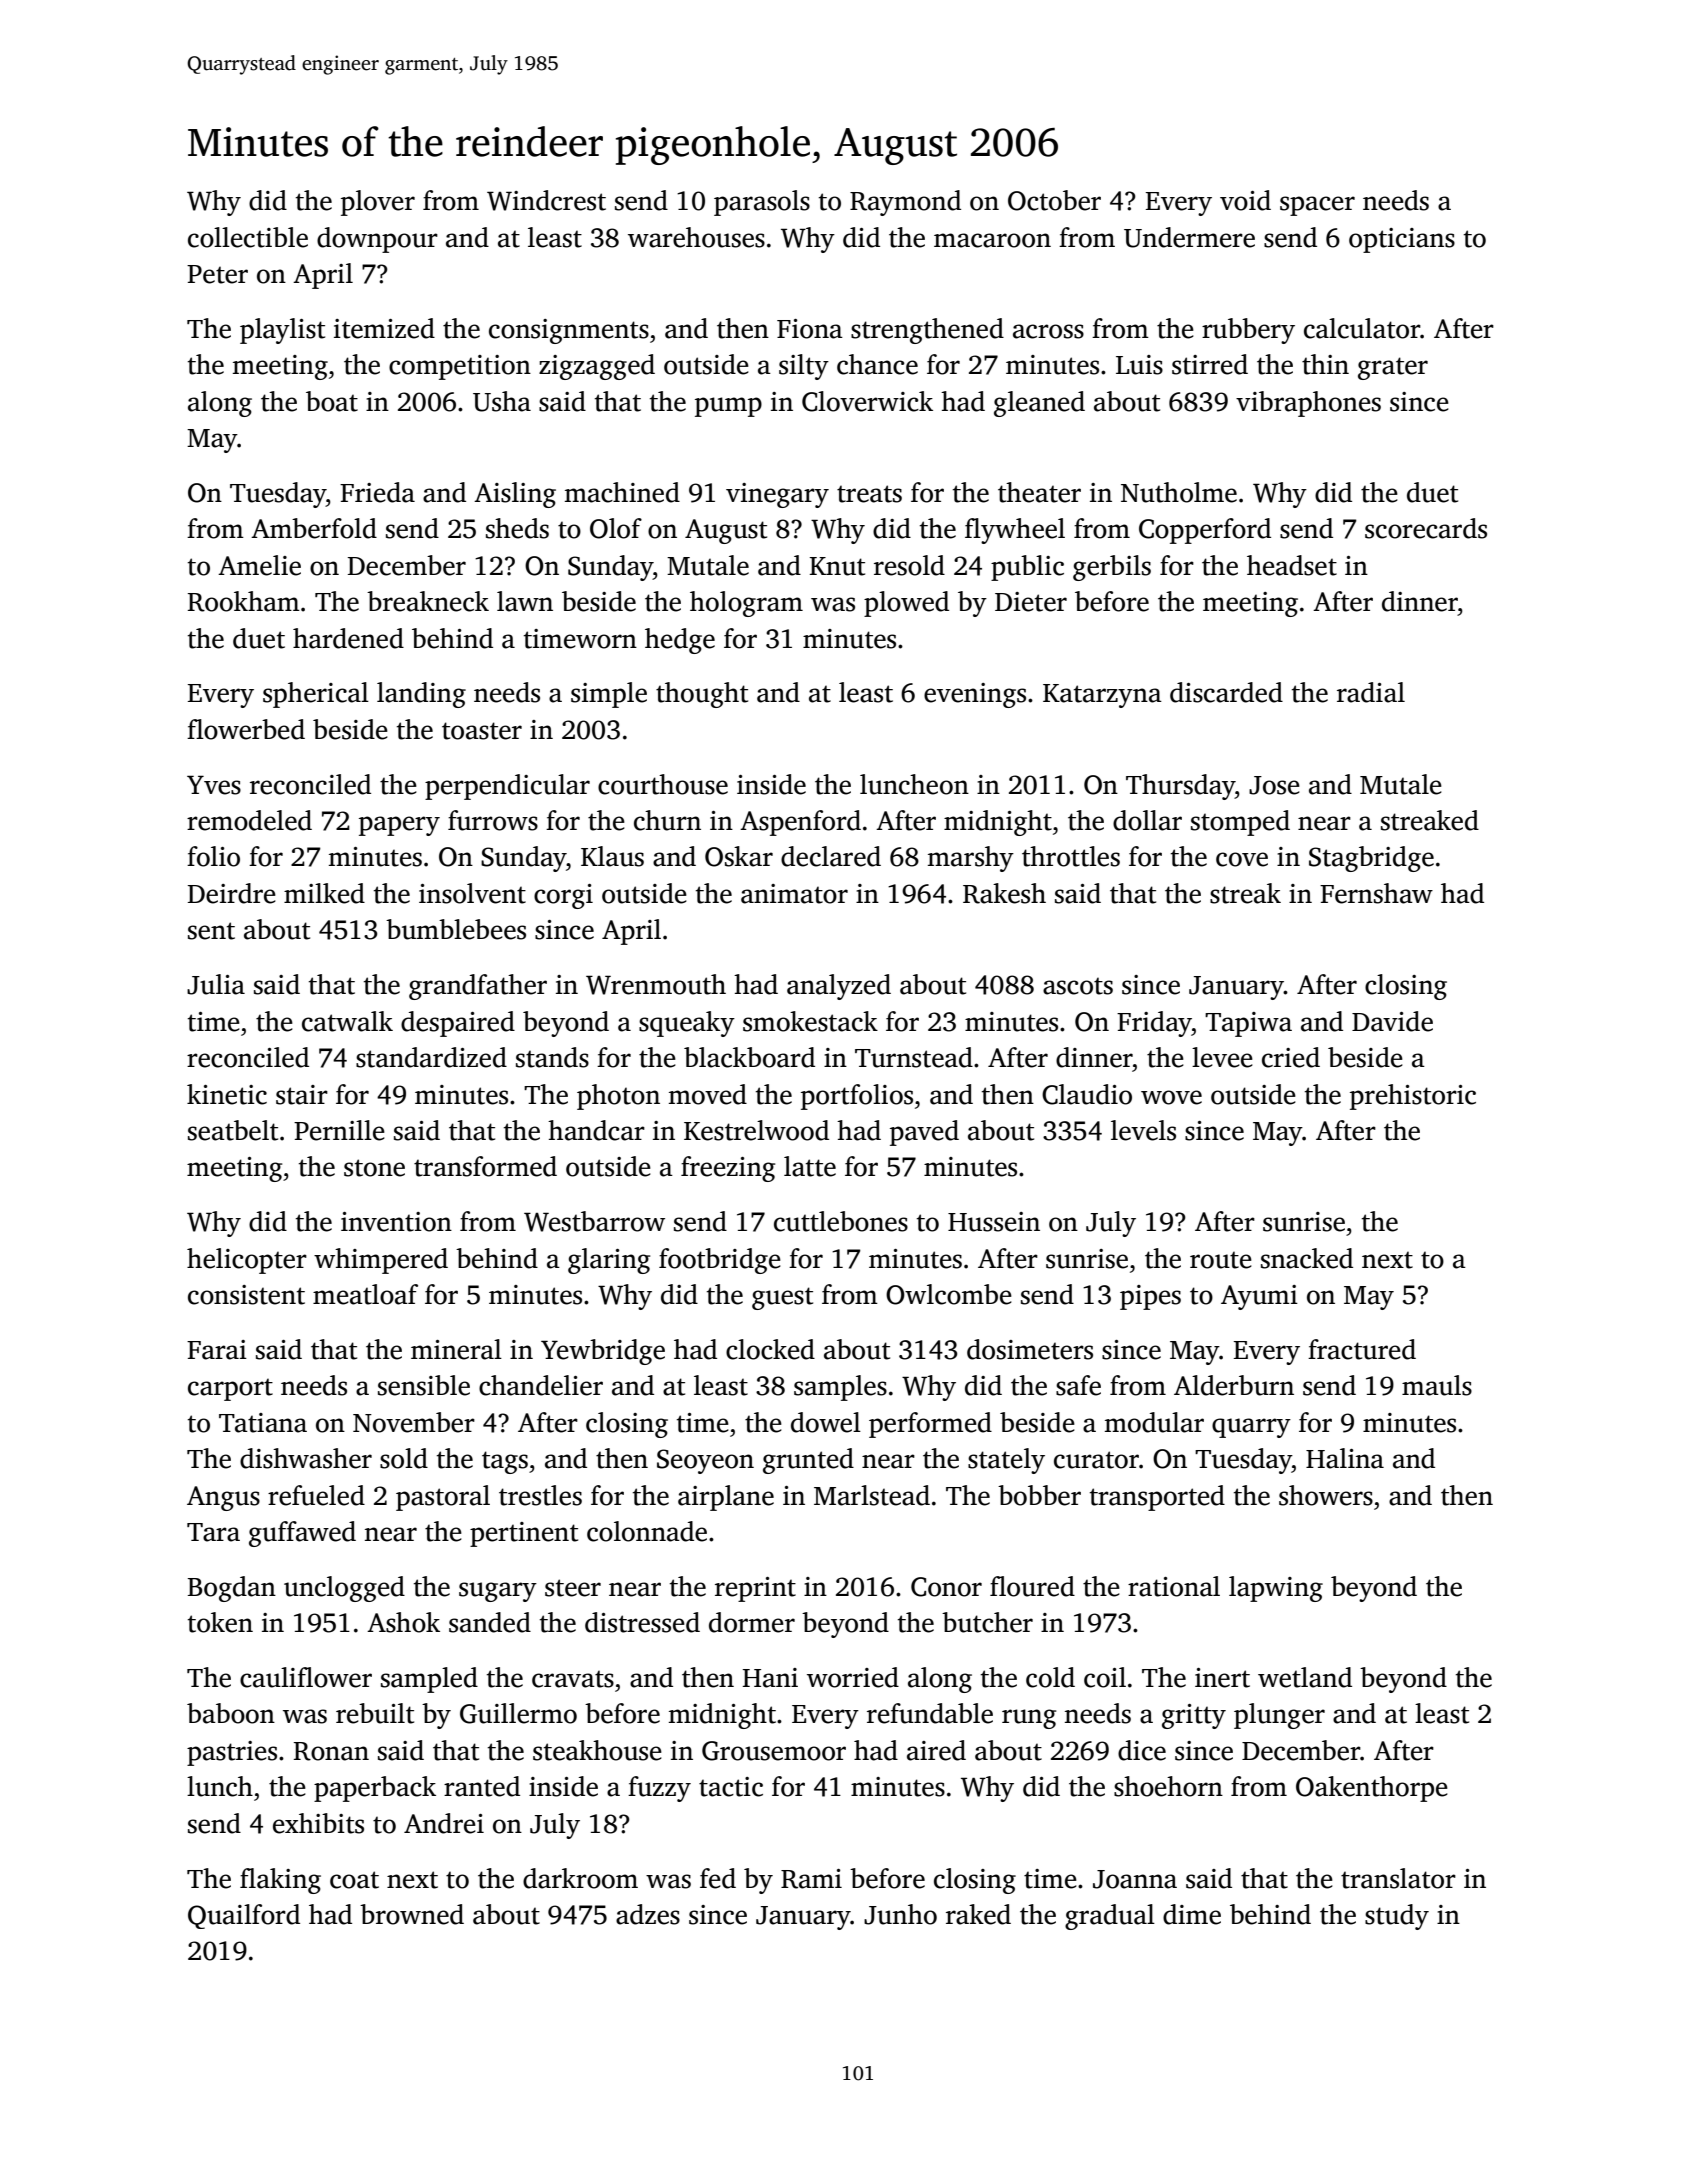 Image resolution: width=1683 pixels, height=2178 pixels. Describe the element at coordinates (1054, 200) in the page. I see `October` at that location.
